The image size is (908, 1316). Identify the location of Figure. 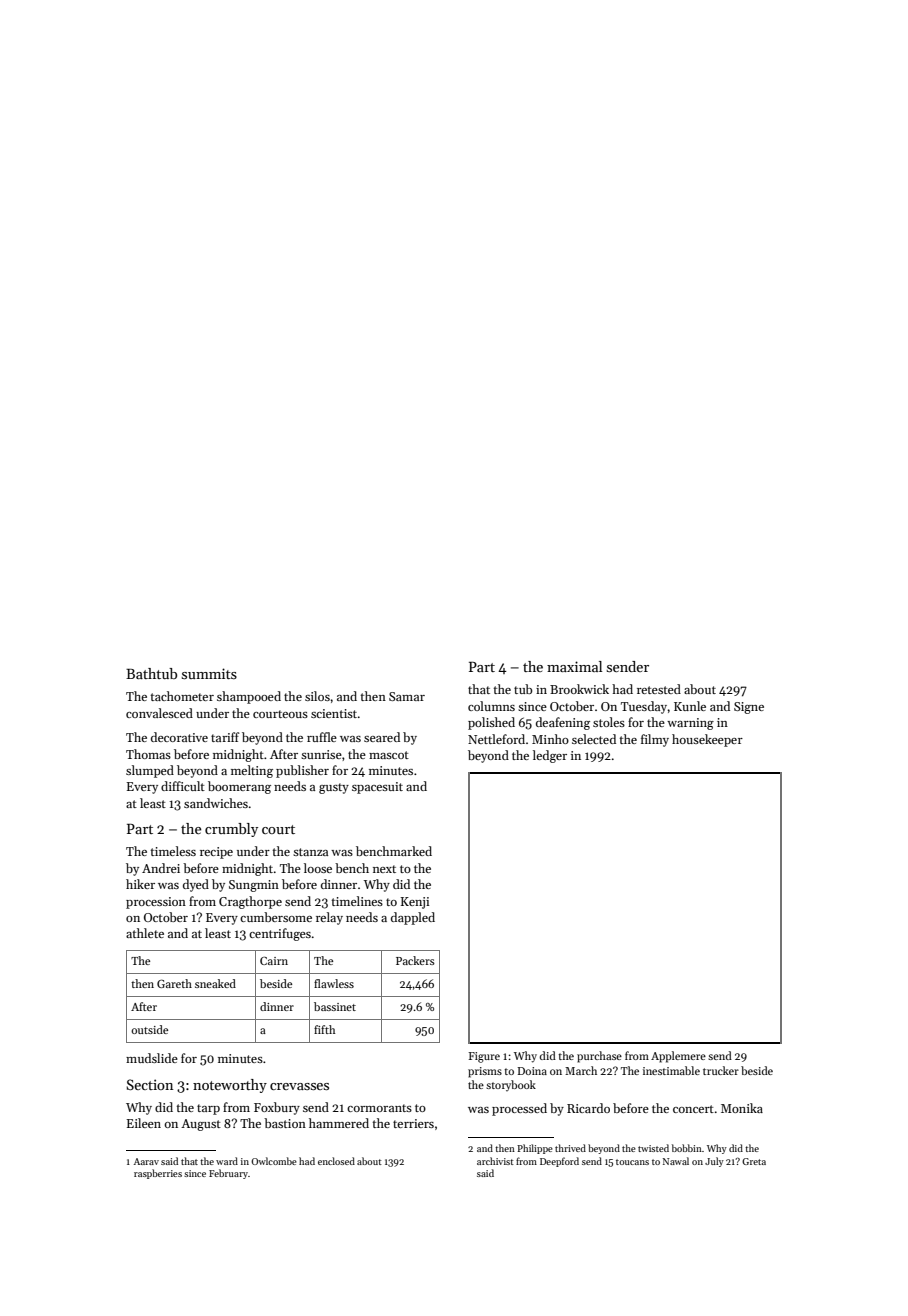
(484, 1057).
